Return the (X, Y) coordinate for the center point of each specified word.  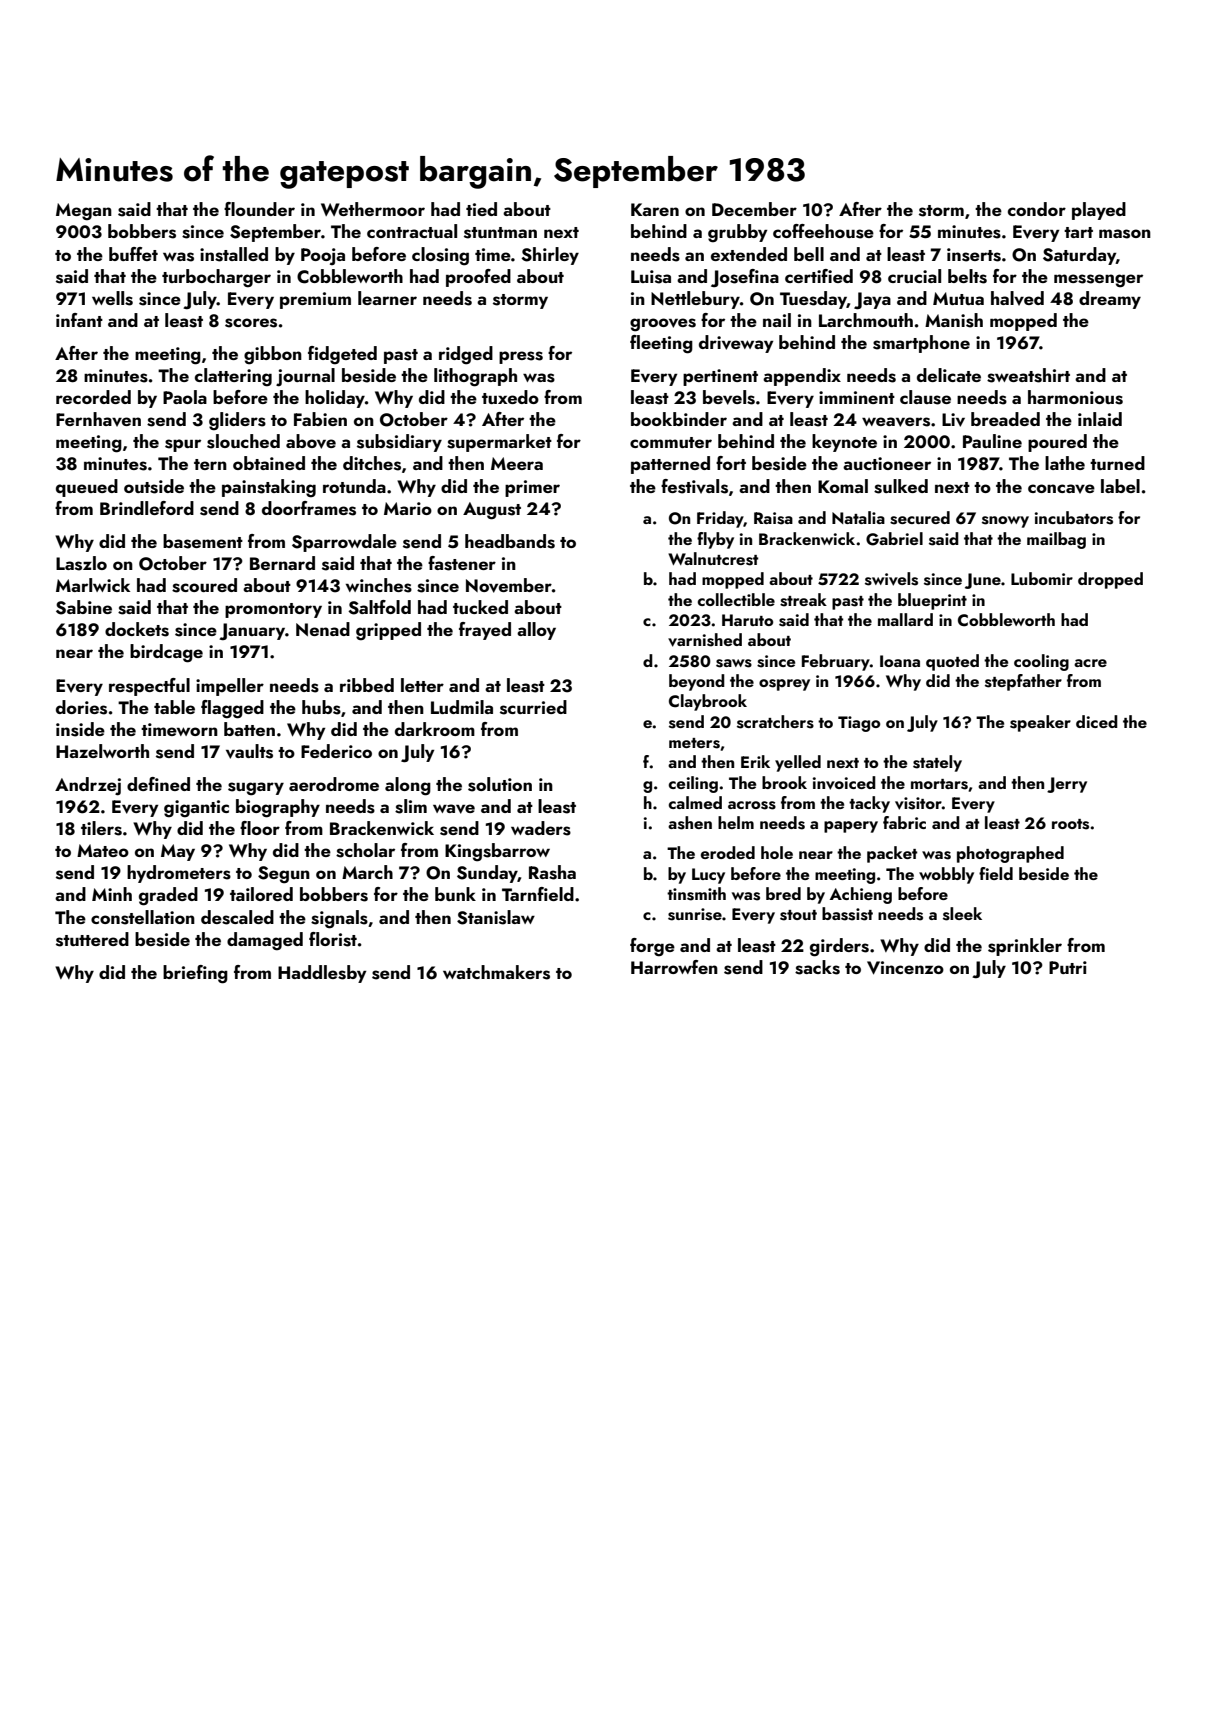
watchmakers (496, 972)
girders (839, 947)
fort (731, 463)
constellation (143, 917)
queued (87, 488)
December (754, 209)
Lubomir (1042, 578)
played (1099, 211)
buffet (133, 254)
